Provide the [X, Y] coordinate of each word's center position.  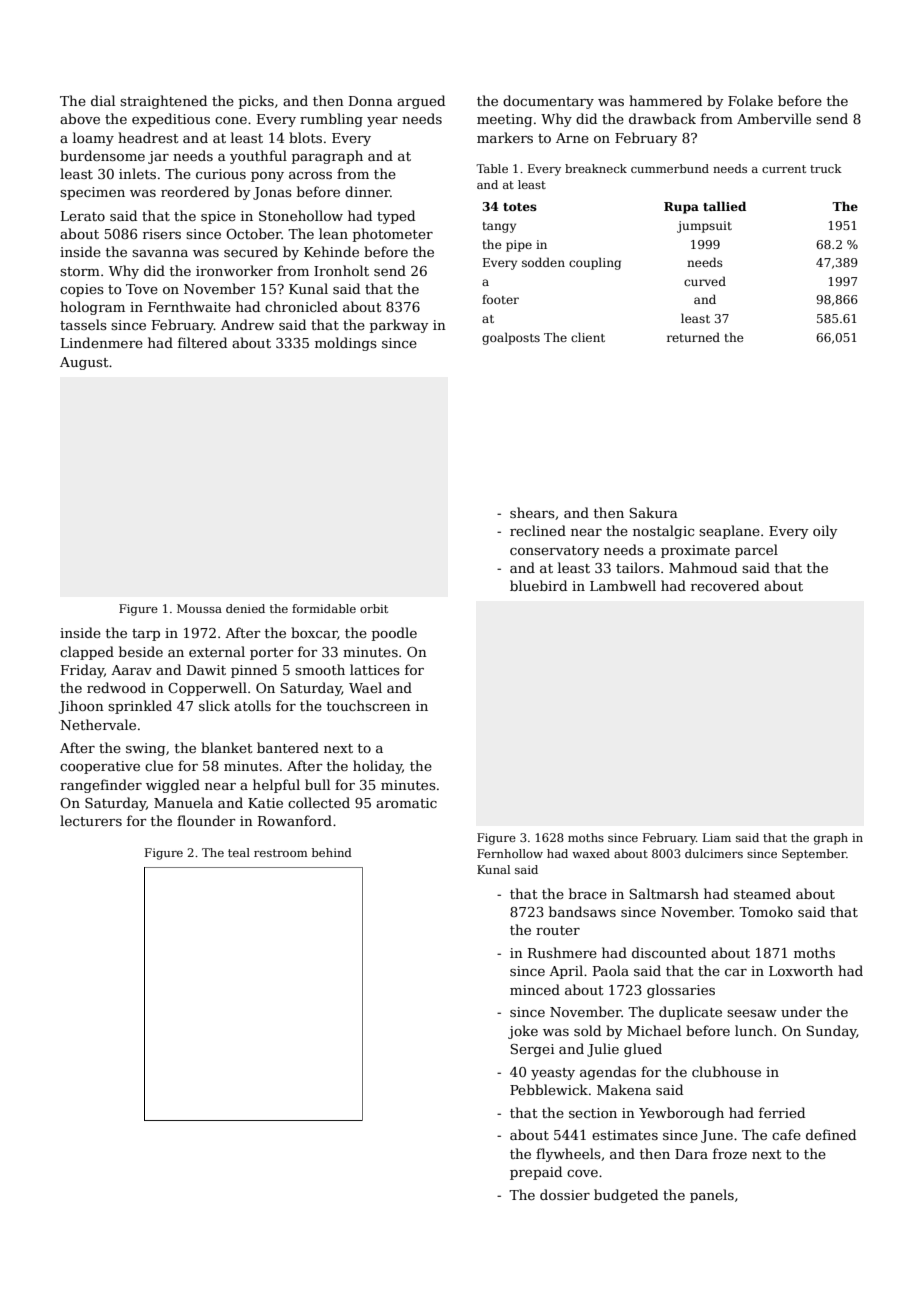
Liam [717, 837]
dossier [565, 1194]
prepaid [536, 1173]
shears [532, 512]
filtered [202, 342]
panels [712, 1196]
